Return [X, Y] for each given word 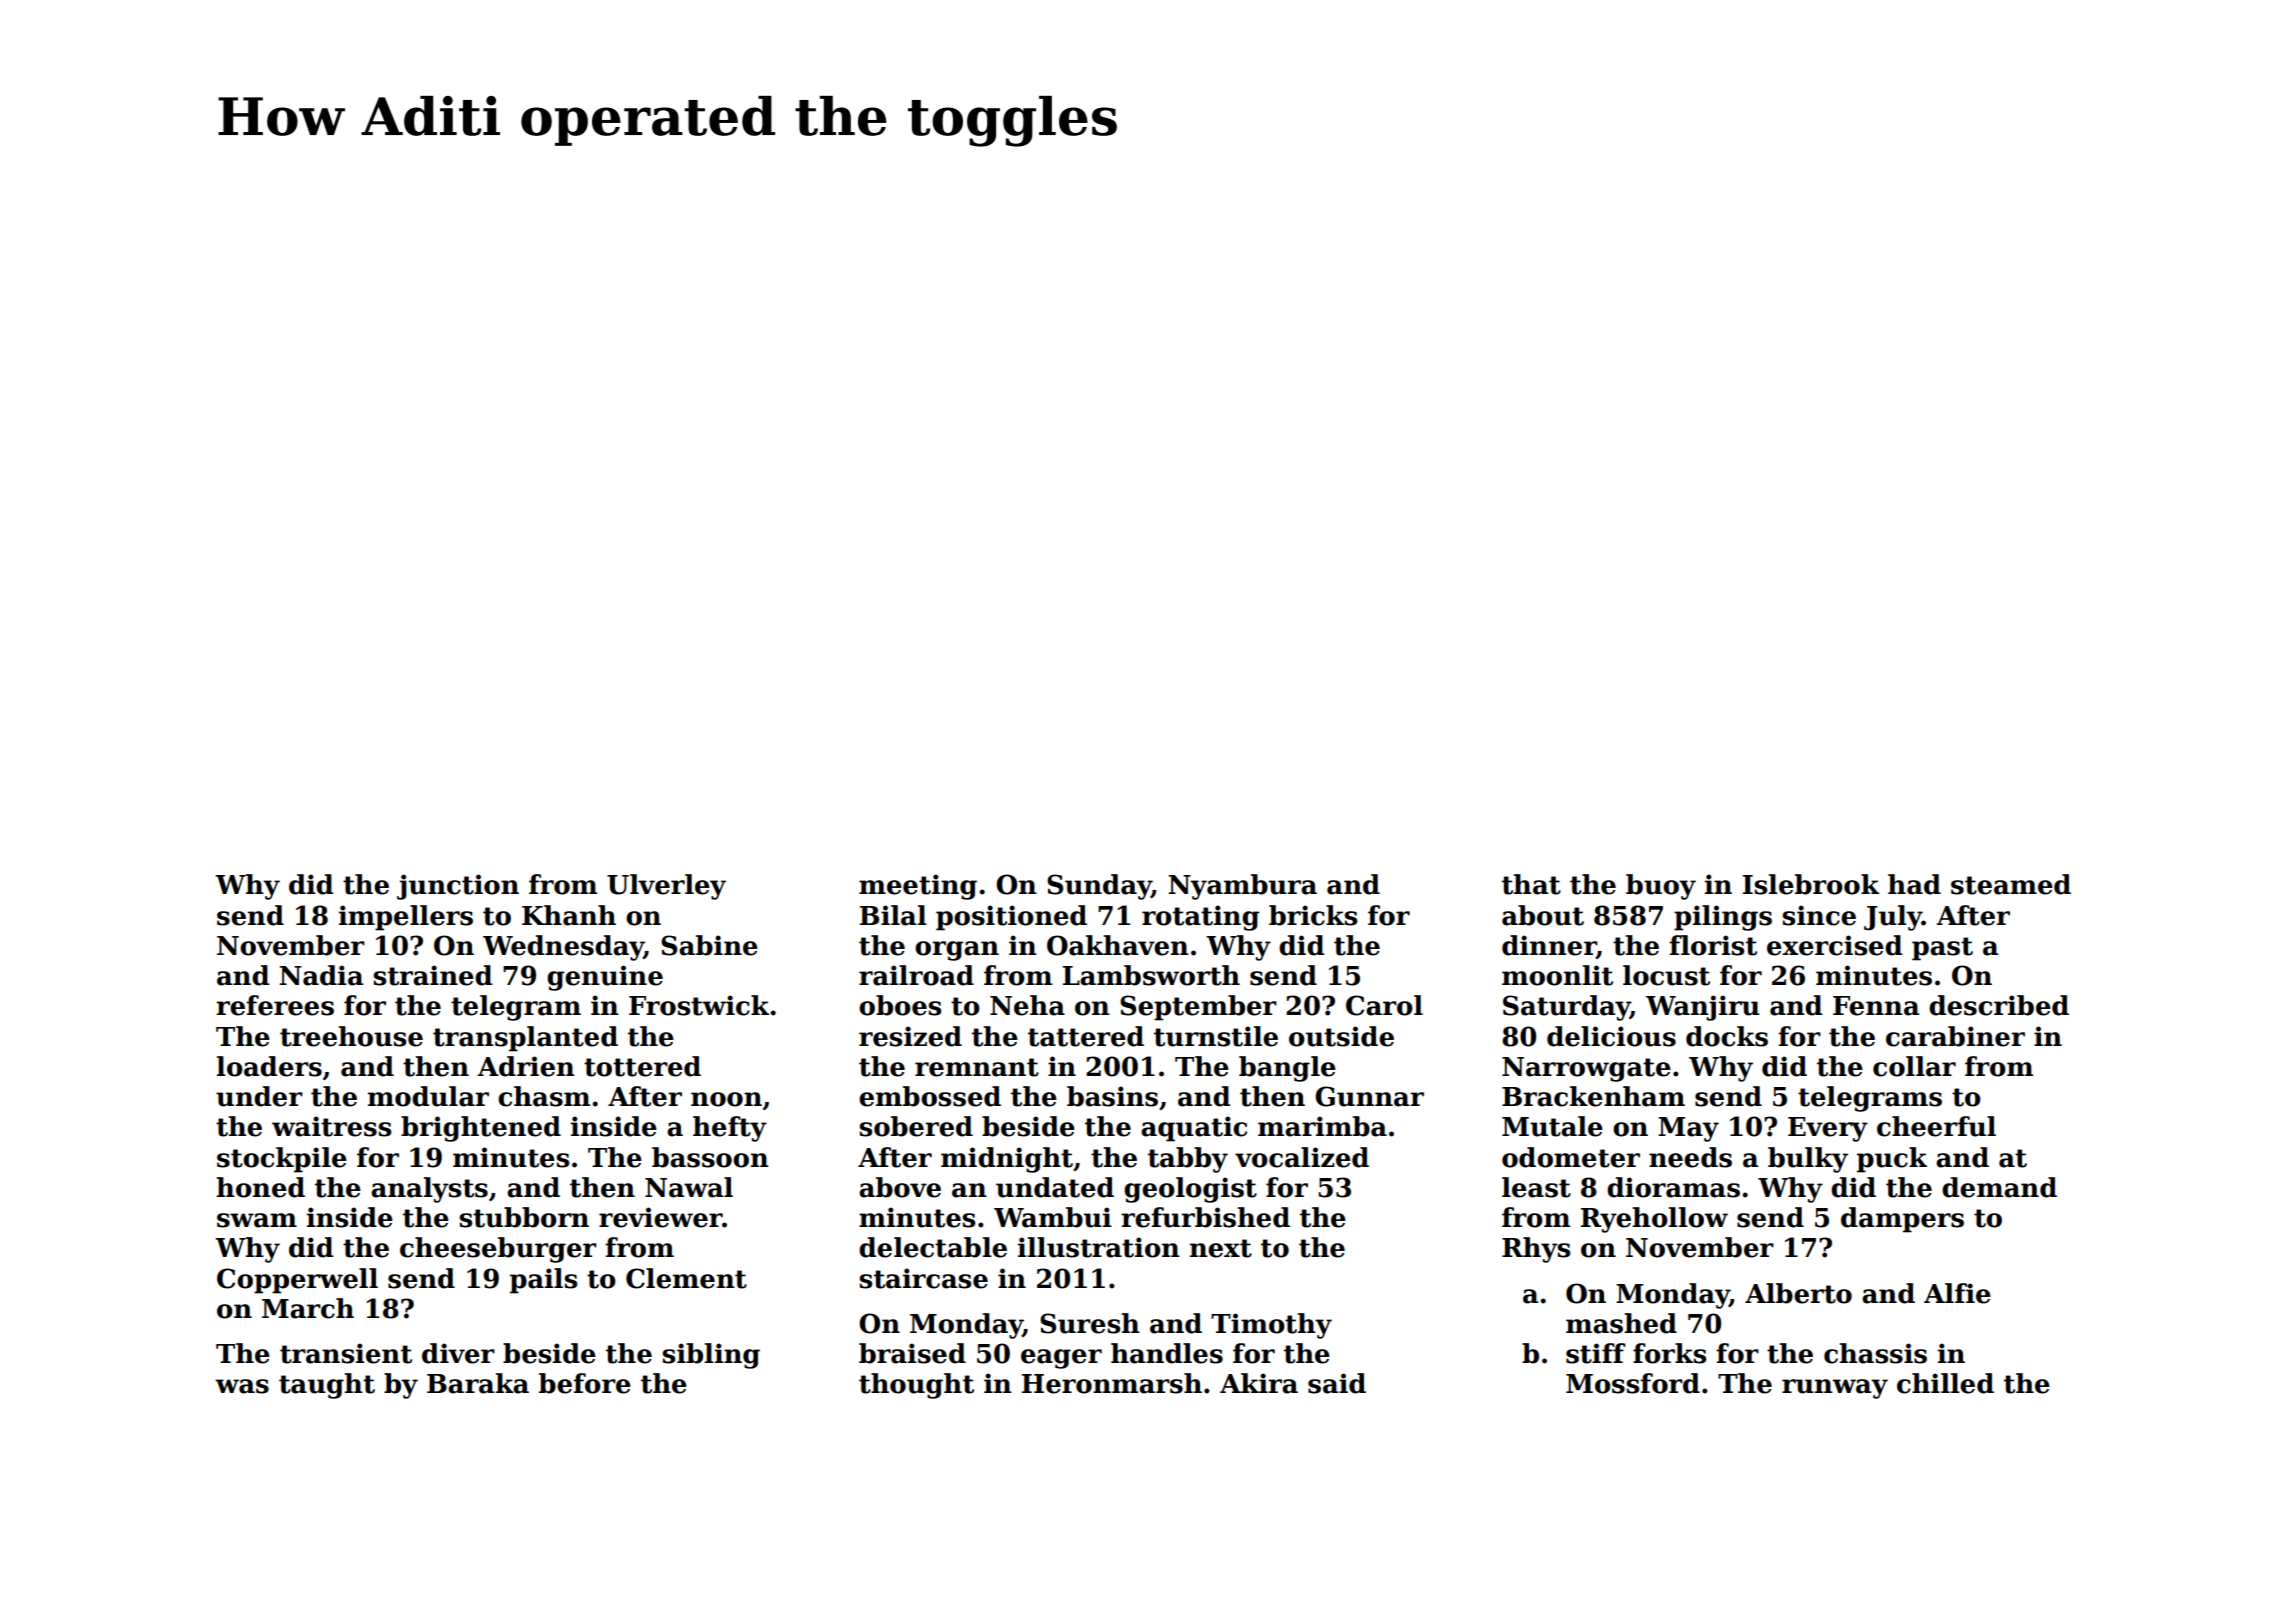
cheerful [1936, 1126]
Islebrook [1811, 884]
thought [916, 1386]
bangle [1287, 1069]
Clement [686, 1278]
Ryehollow [1654, 1220]
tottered [642, 1066]
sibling [711, 1356]
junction [458, 887]
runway [1835, 1389]
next [1221, 1248]
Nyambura [1242, 887]
